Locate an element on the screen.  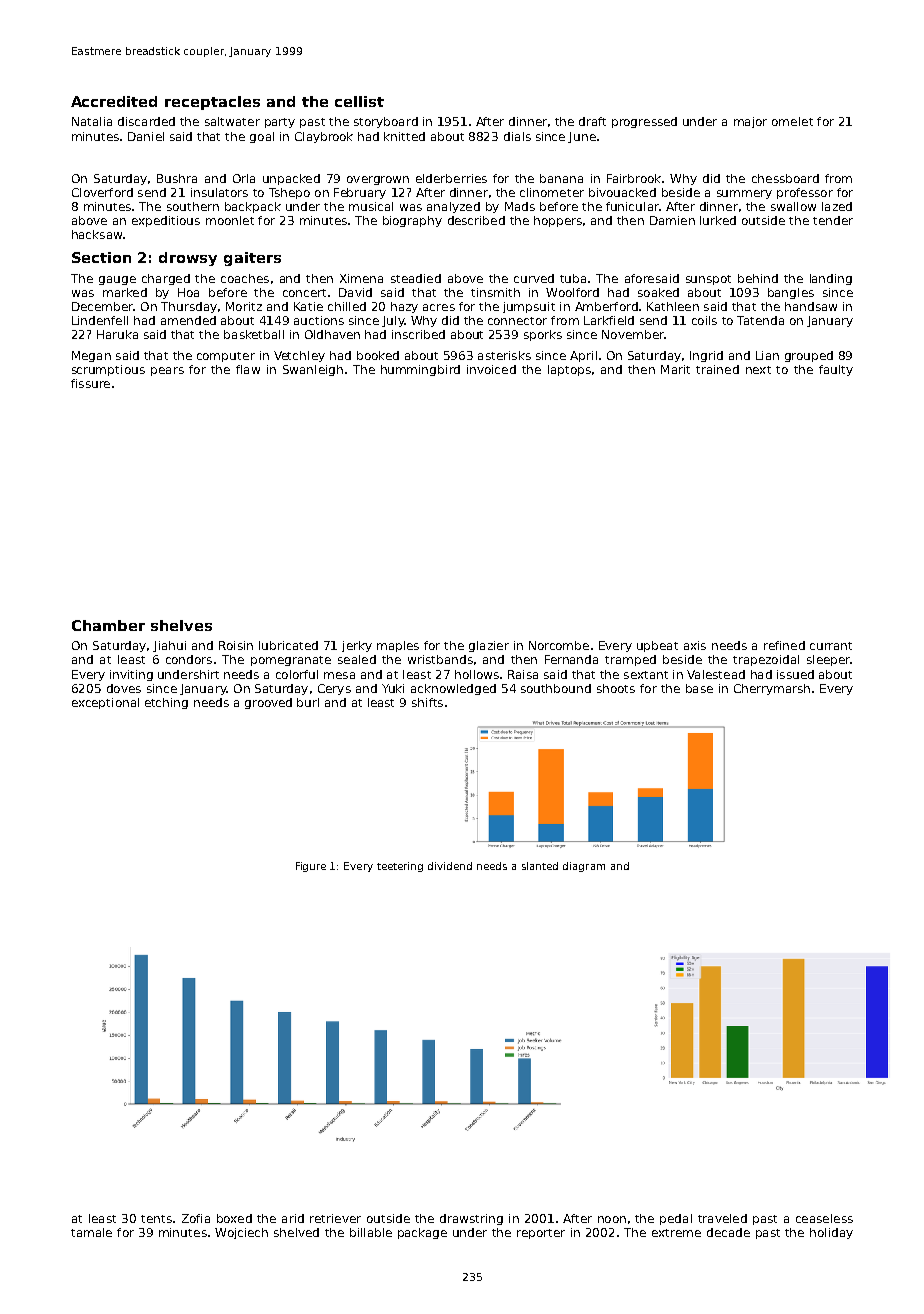
sextant is located at coordinates (646, 675).
